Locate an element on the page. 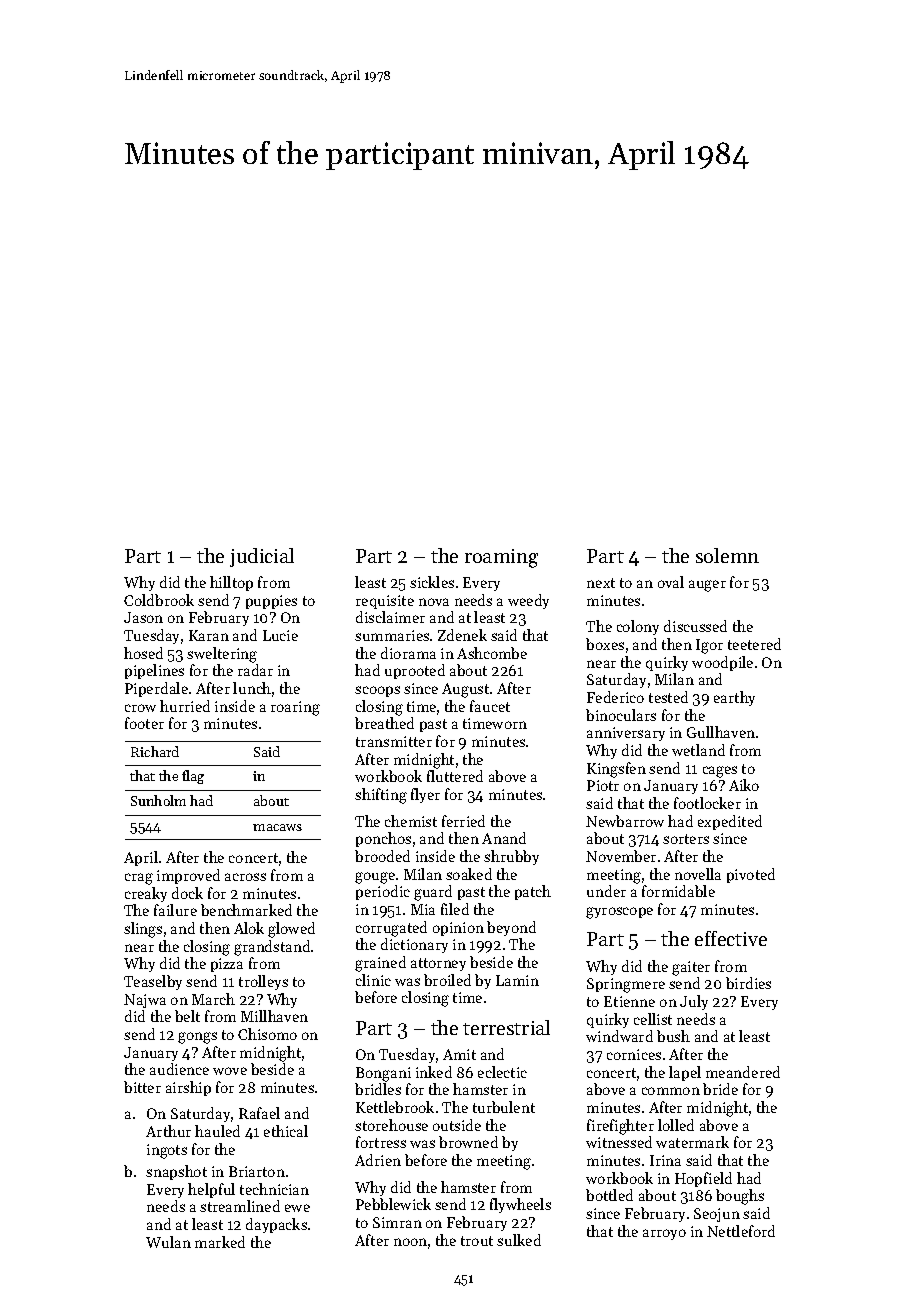 The height and width of the page is (1316, 908). effective is located at coordinates (731, 938).
